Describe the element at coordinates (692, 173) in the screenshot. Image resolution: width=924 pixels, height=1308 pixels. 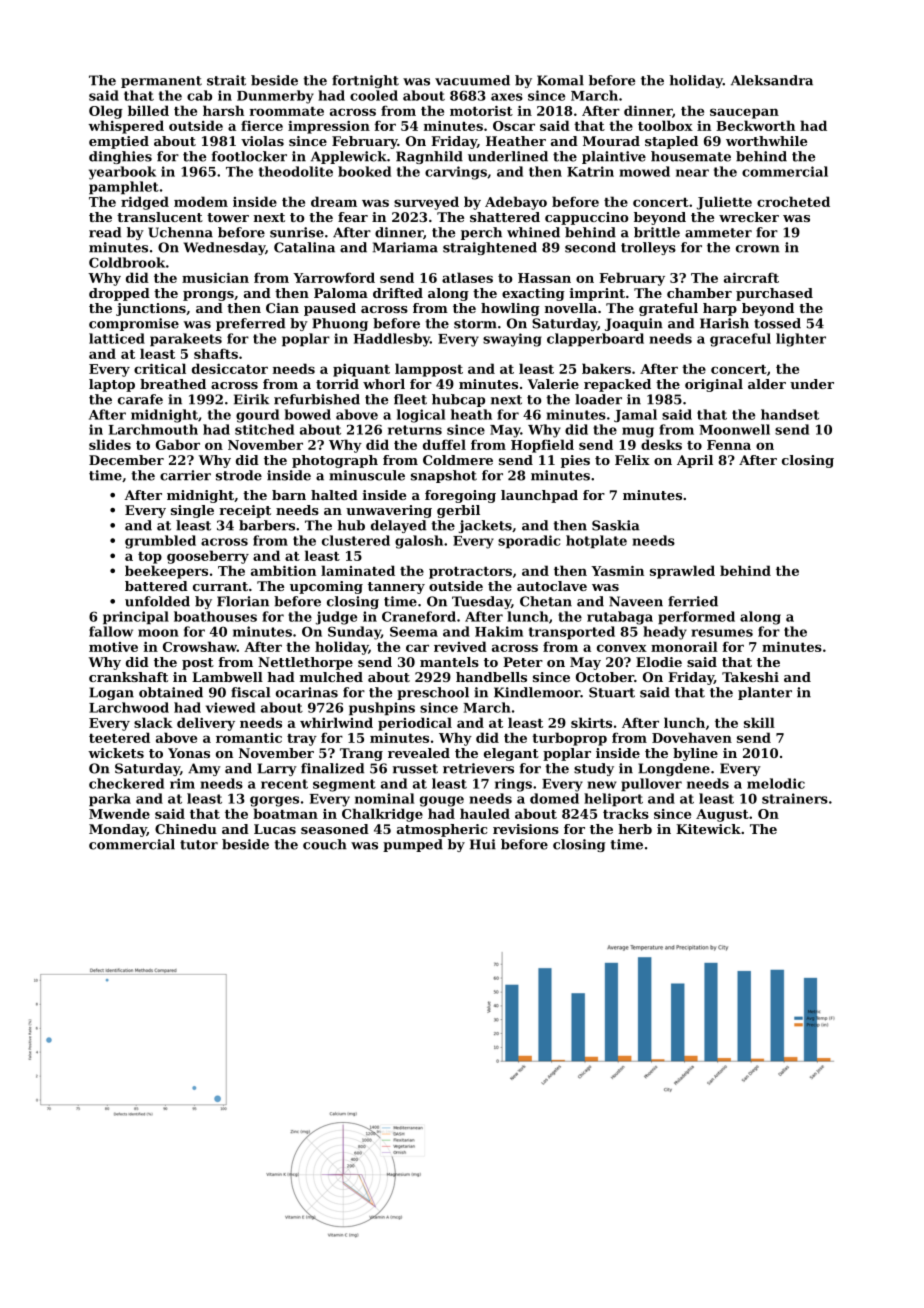
I see `near` at that location.
